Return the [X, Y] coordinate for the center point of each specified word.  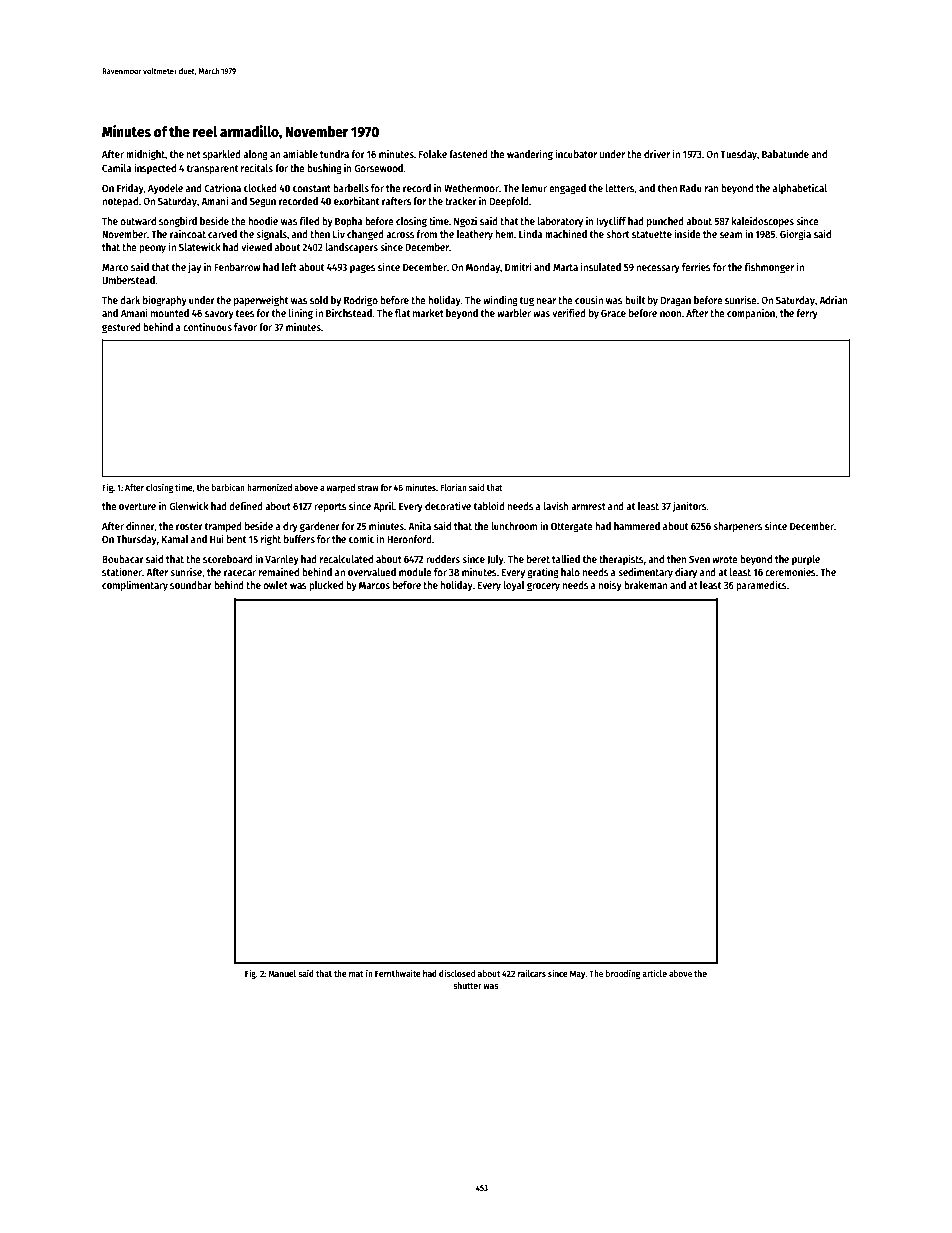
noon [671, 314]
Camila [116, 168]
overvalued [372, 572]
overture [137, 506]
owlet [275, 585]
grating [543, 573]
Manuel [282, 973]
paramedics [761, 585]
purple [806, 560]
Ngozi [465, 222]
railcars [532, 973]
